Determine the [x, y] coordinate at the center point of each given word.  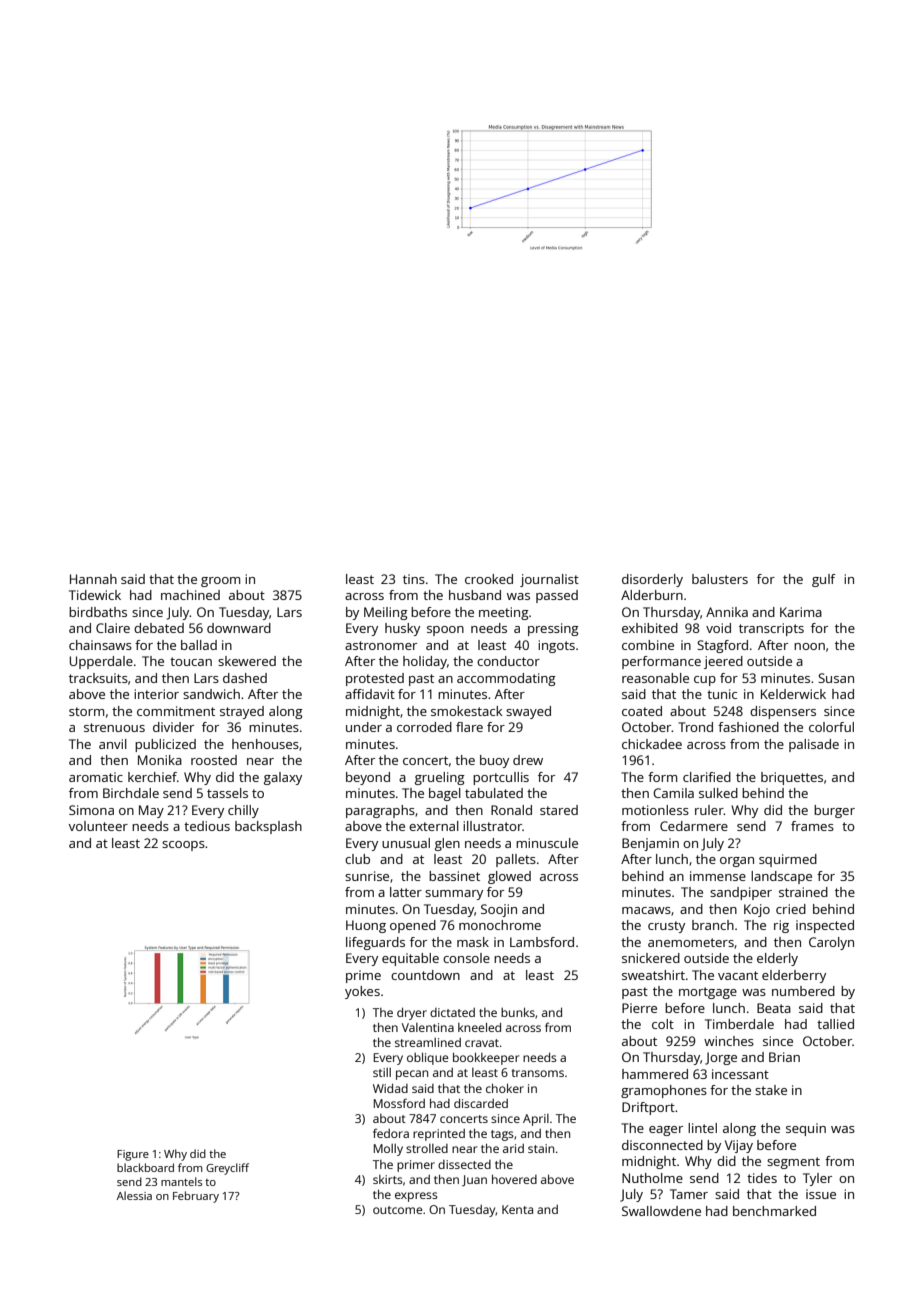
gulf [824, 580]
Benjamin [650, 844]
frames [812, 826]
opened [413, 926]
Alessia [134, 1195]
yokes [362, 992]
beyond [368, 778]
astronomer [381, 645]
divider [173, 727]
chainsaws [100, 645]
